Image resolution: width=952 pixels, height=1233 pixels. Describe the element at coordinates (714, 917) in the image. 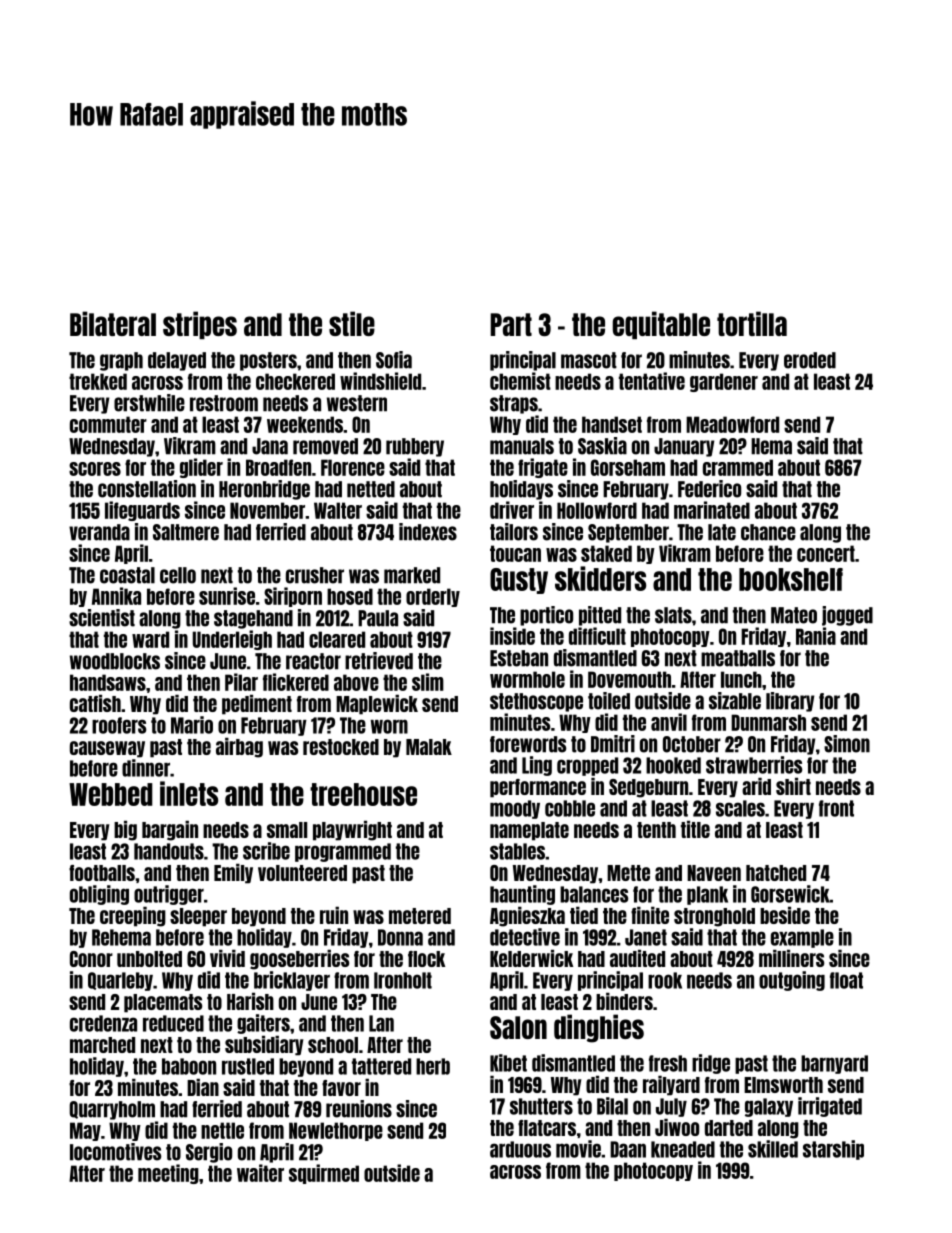

I see `stronghold` at that location.
